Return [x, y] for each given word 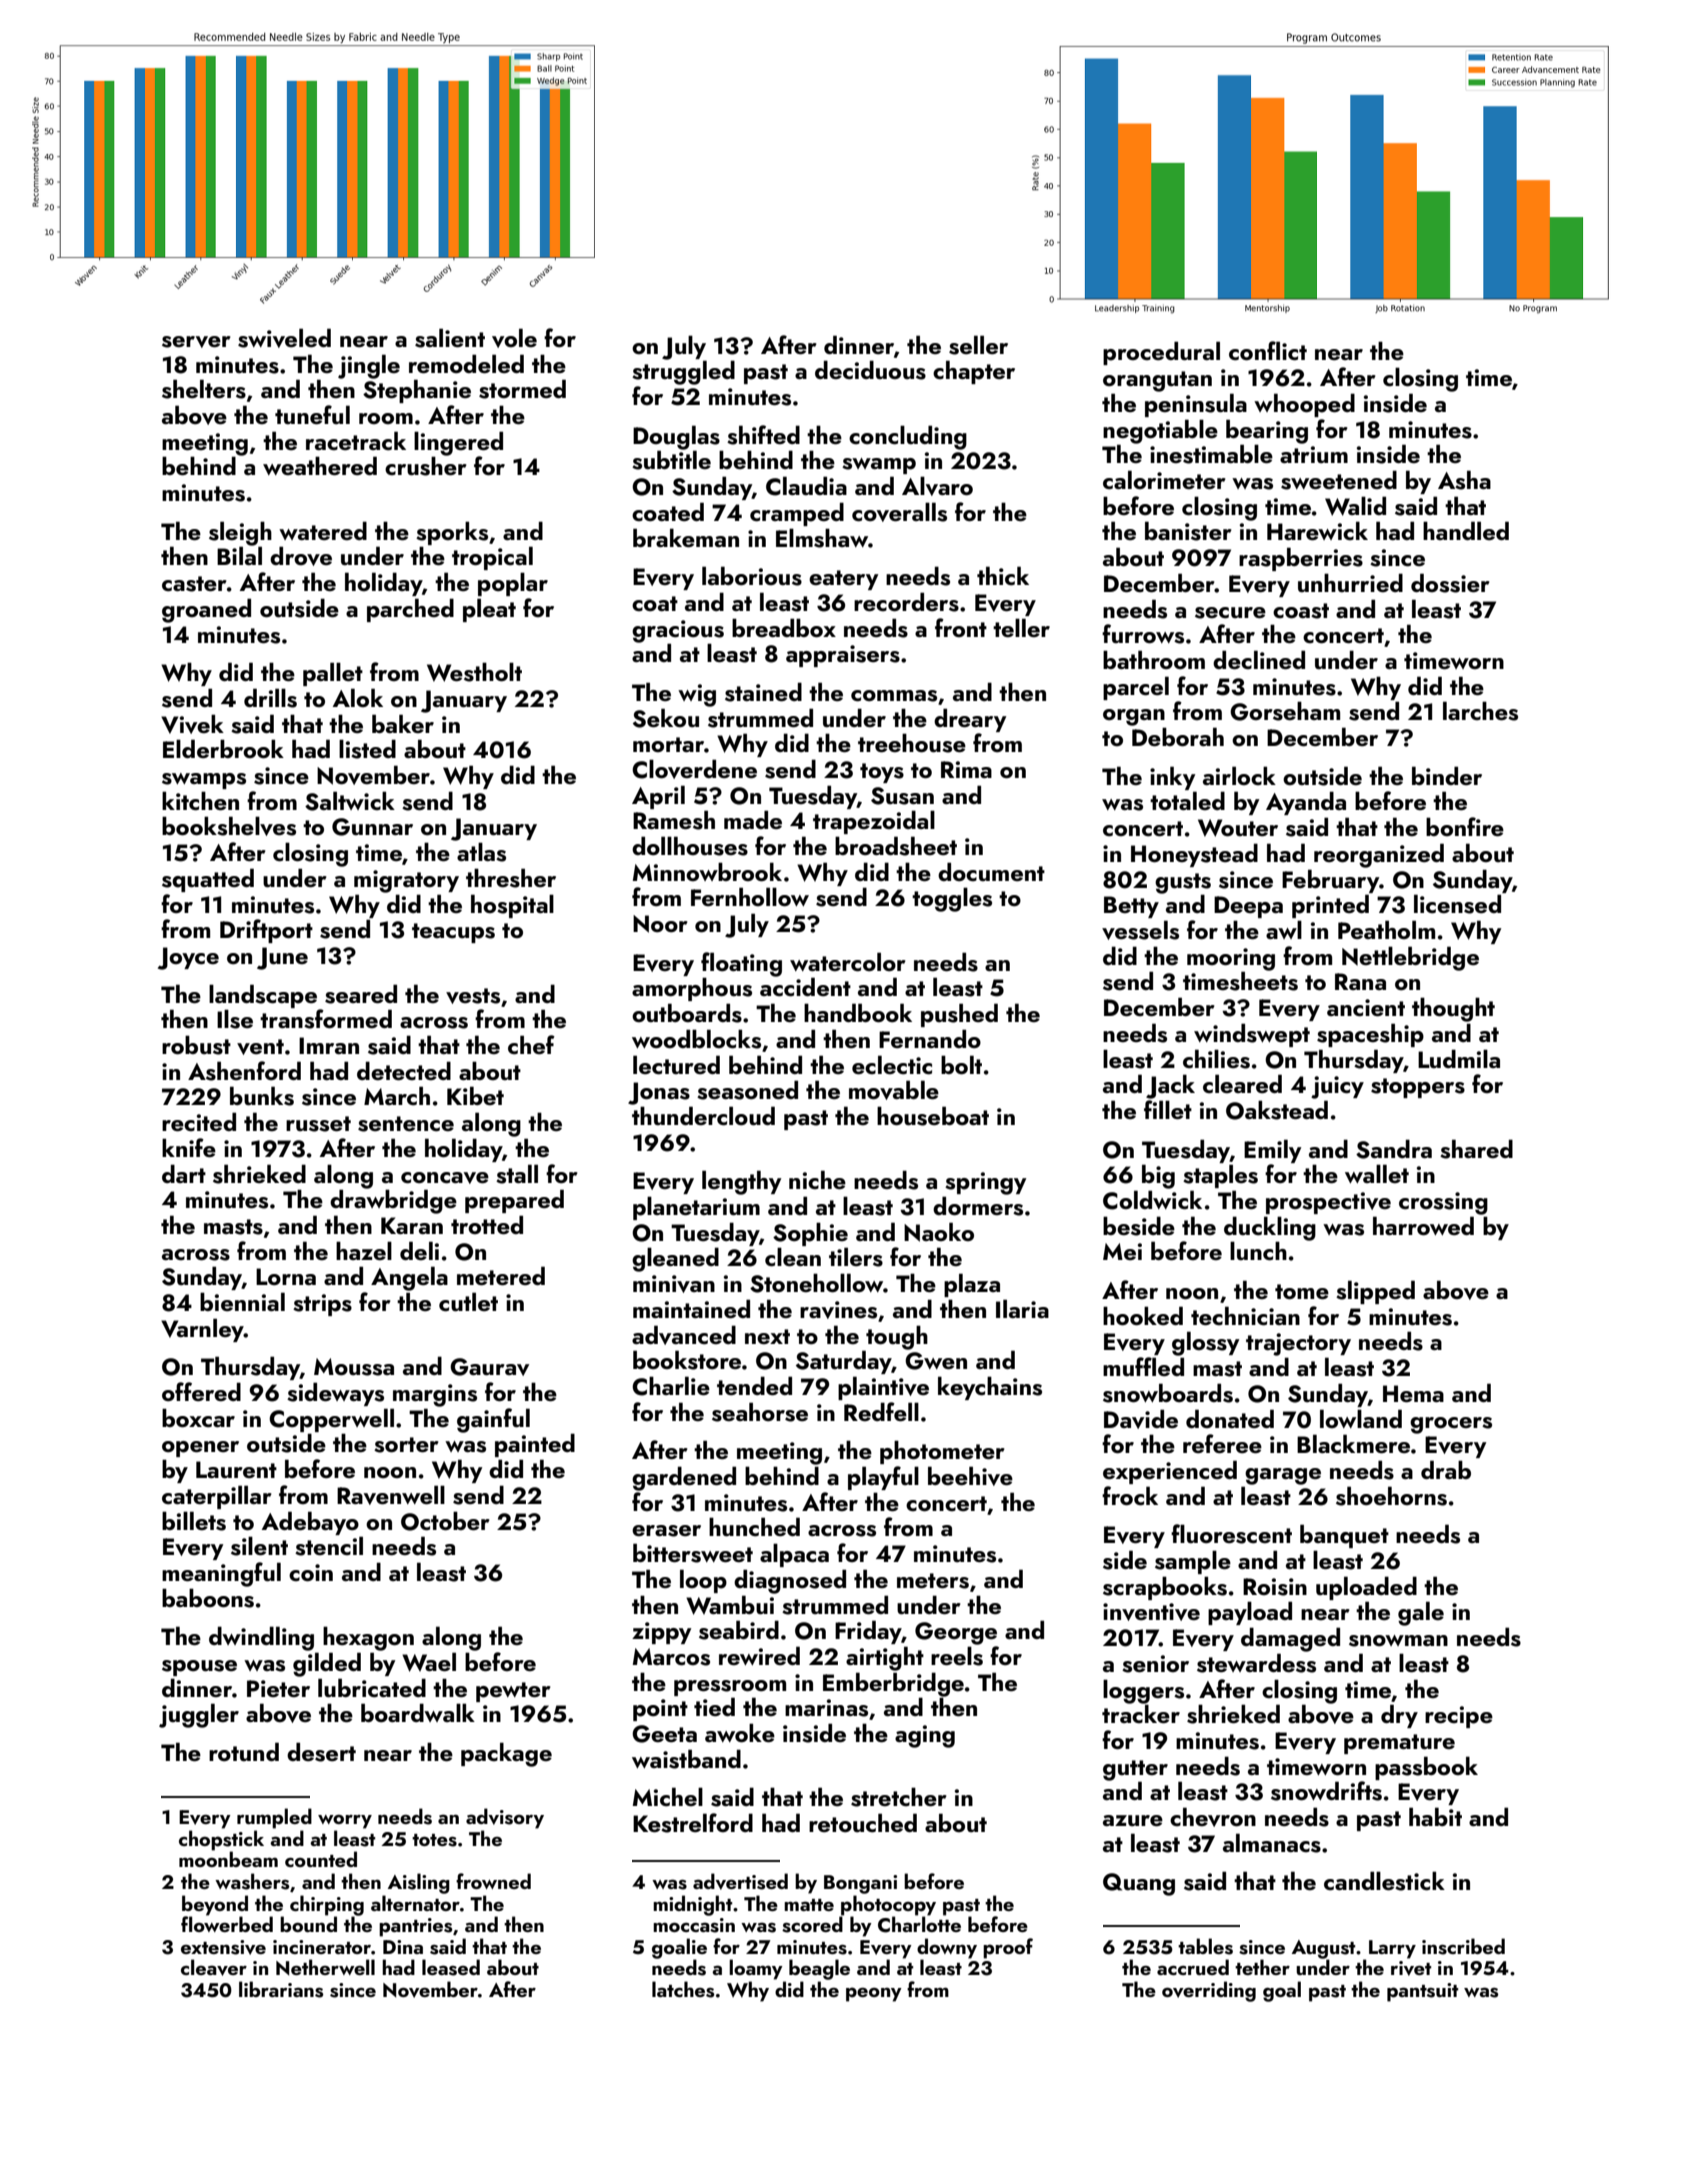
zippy [661, 1633]
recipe [1459, 1717]
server [196, 342]
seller [978, 345]
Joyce [188, 958]
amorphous [692, 989]
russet [318, 1124]
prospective [1328, 1203]
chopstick [221, 1840]
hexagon [368, 1638]
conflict [1268, 350]
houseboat [933, 1116]
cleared [1242, 1083]
